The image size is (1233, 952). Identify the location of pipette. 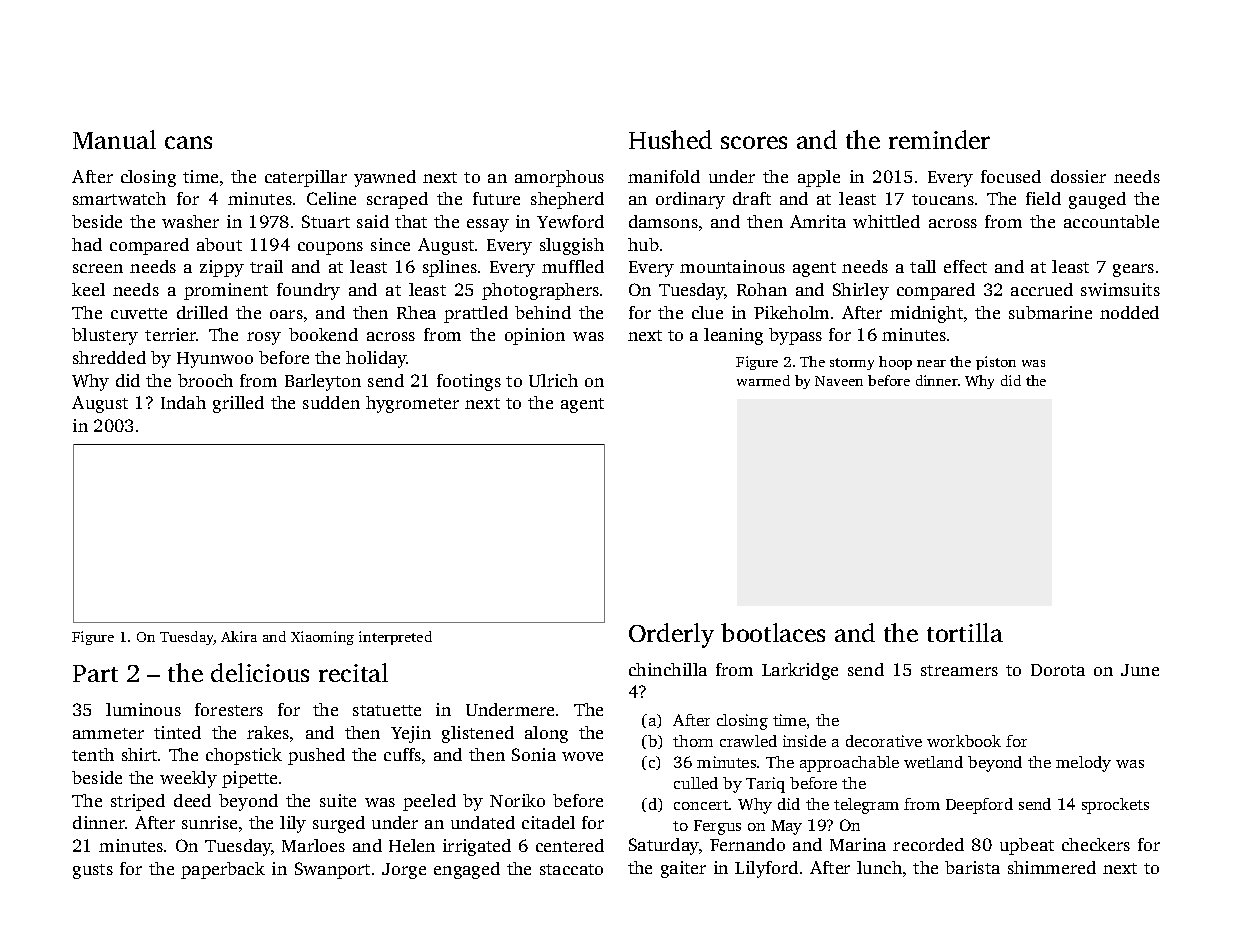
(249, 779).
